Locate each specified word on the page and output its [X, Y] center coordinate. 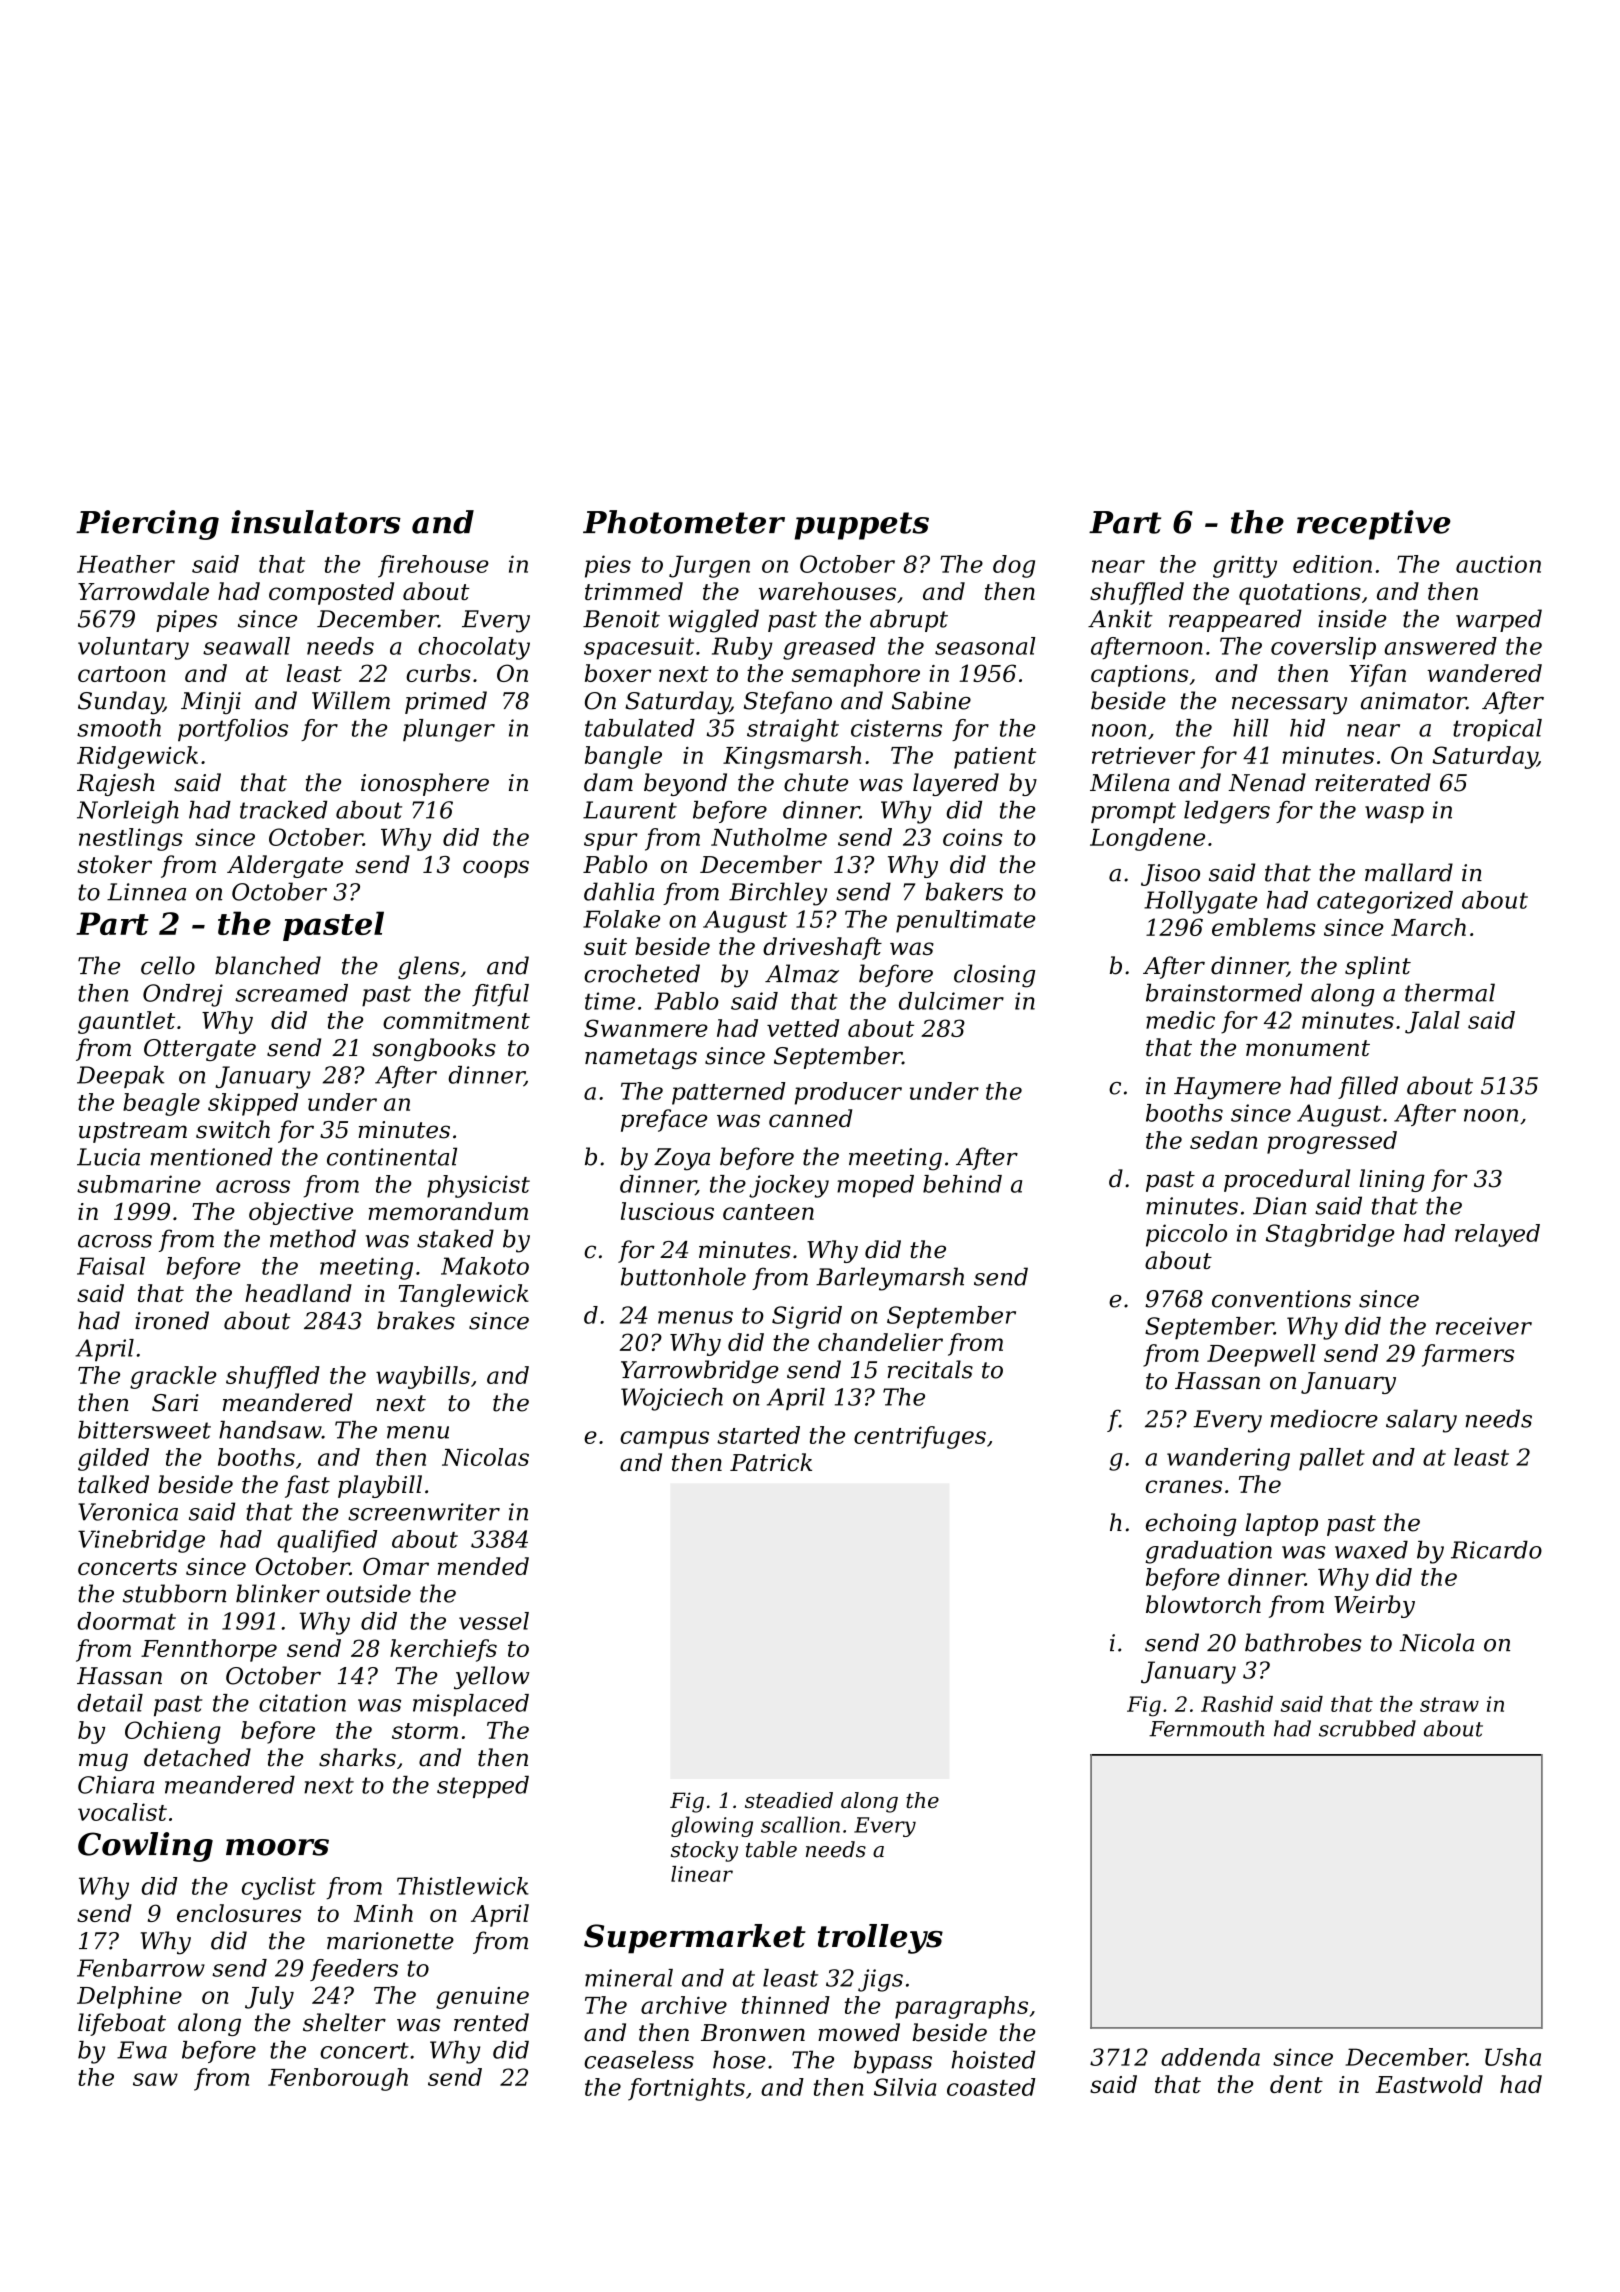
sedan [1223, 1140]
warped [1499, 620]
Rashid [1237, 1704]
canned [810, 1118]
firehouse [433, 566]
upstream [133, 1132]
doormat [126, 1621]
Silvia [905, 2087]
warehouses [827, 591]
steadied [789, 1800]
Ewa [142, 2050]
